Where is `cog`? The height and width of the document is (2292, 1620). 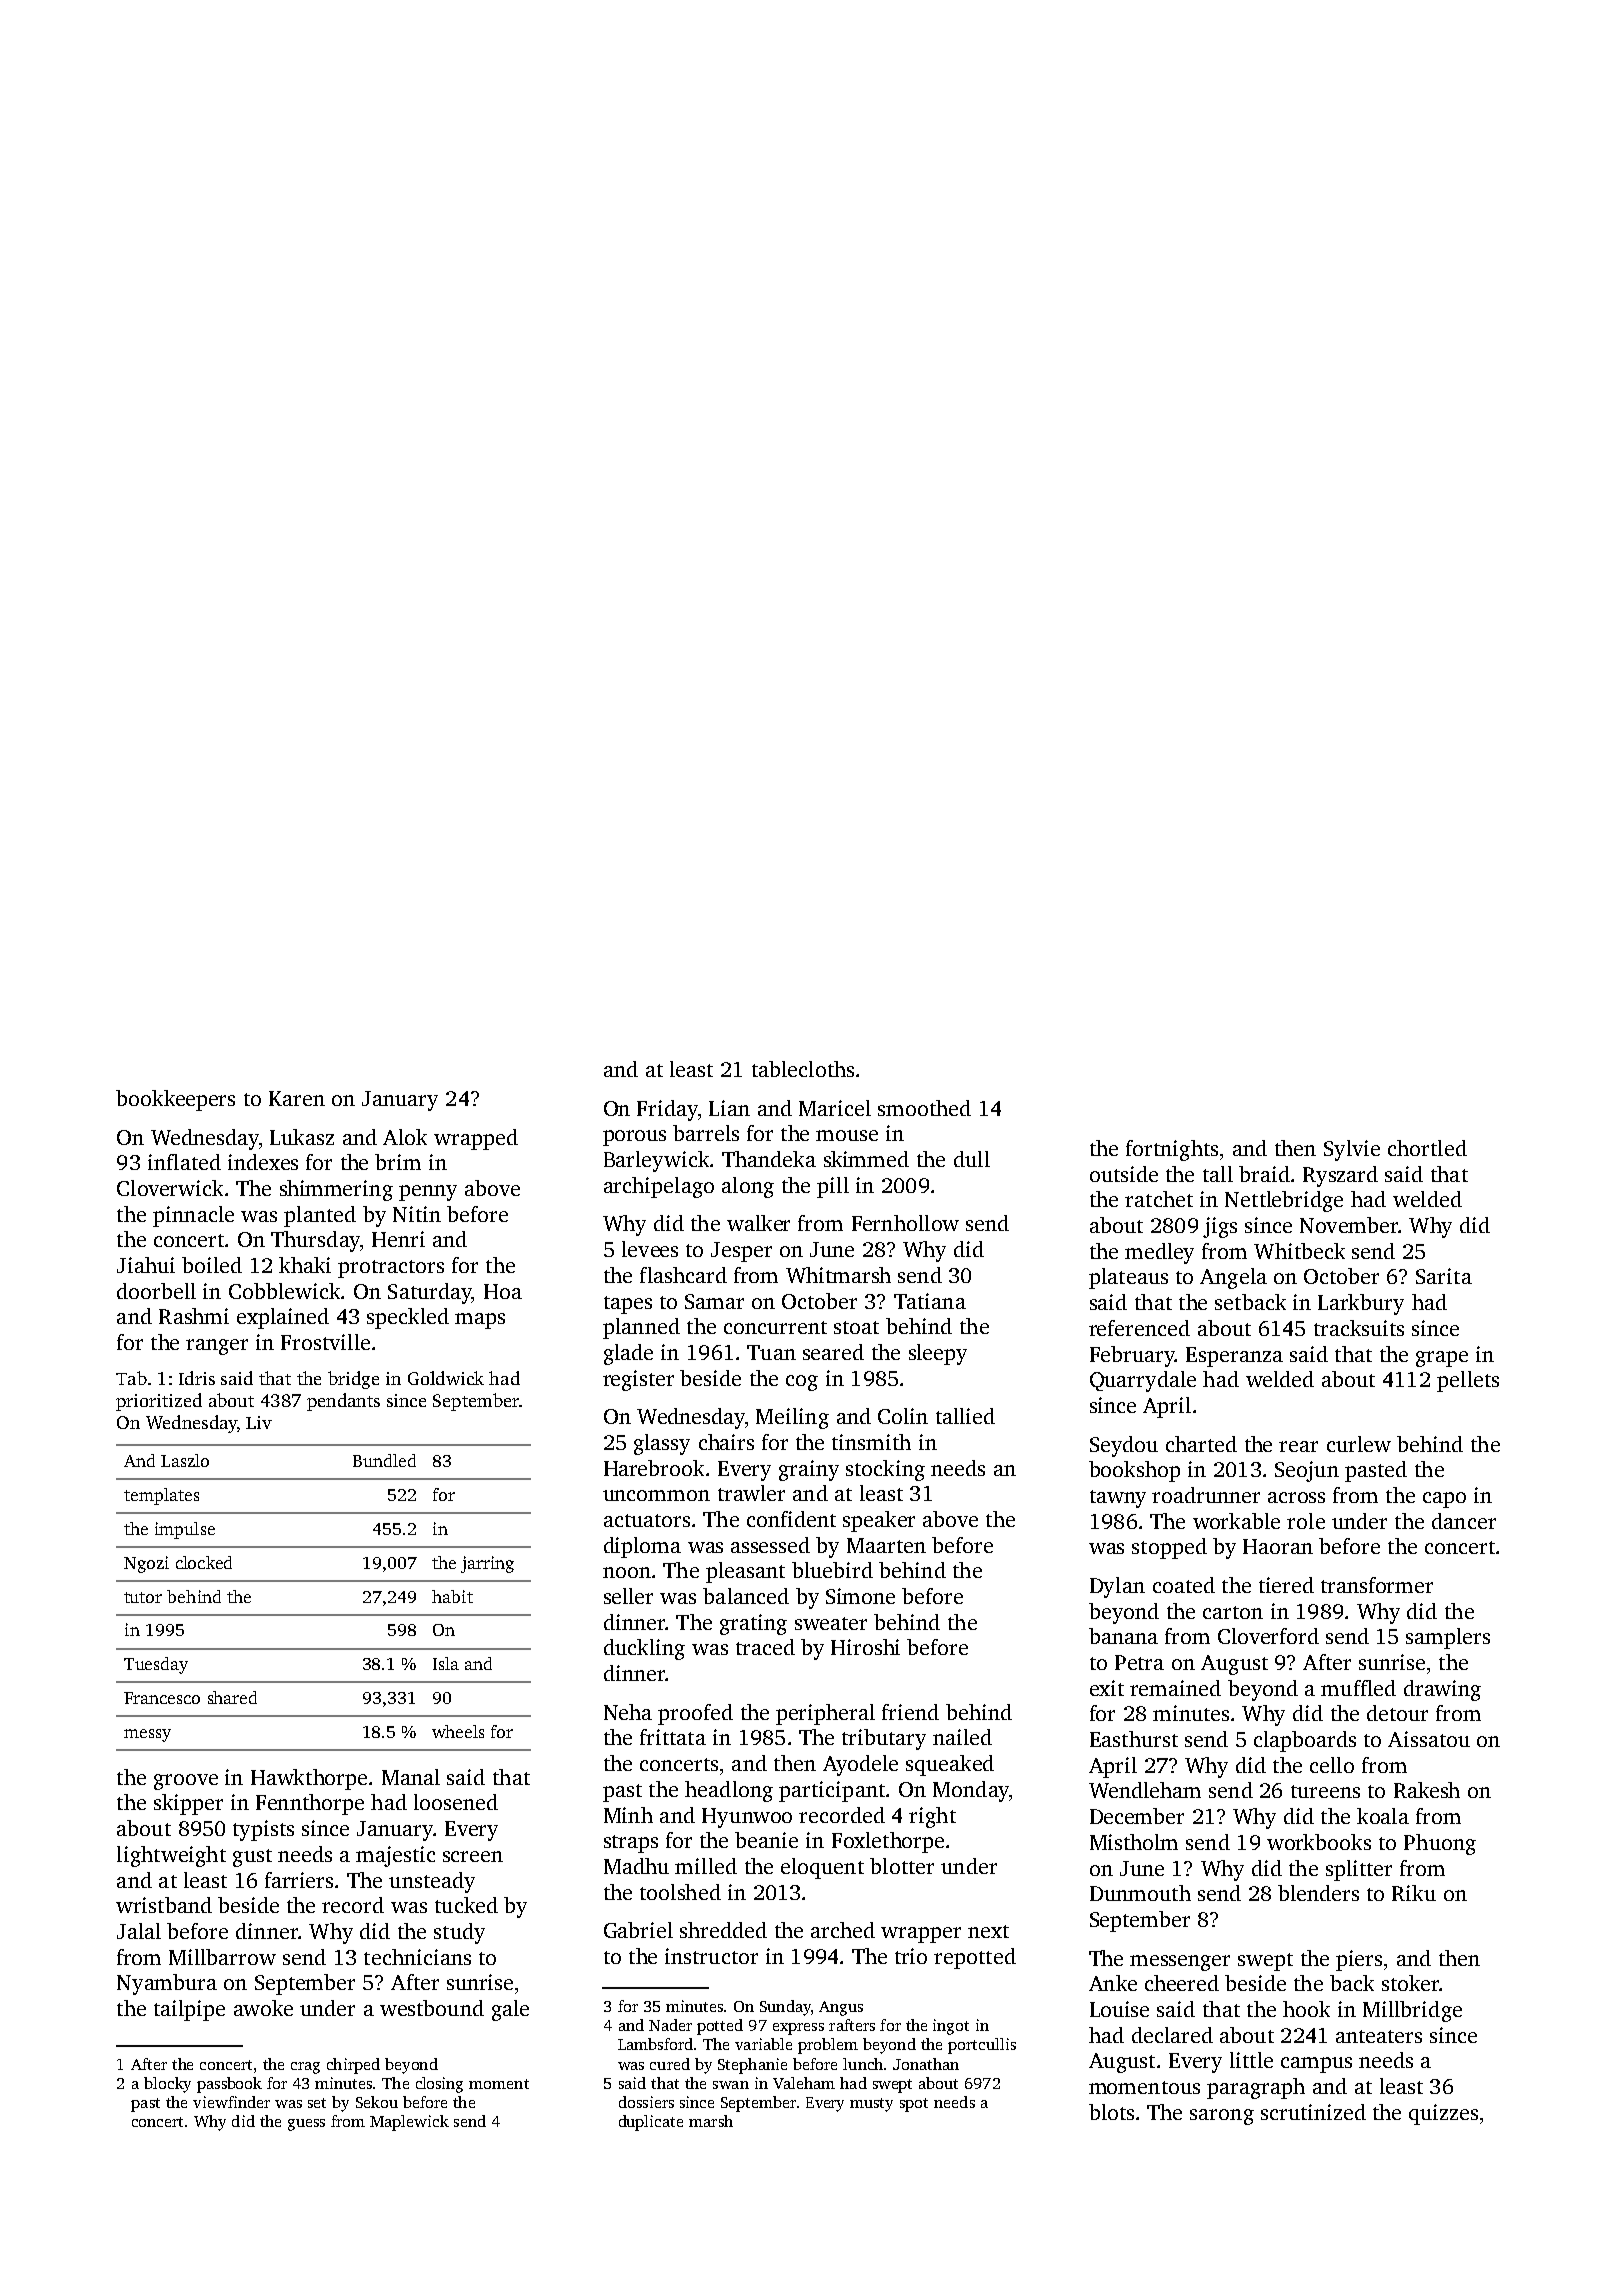
cog is located at coordinates (802, 1383).
